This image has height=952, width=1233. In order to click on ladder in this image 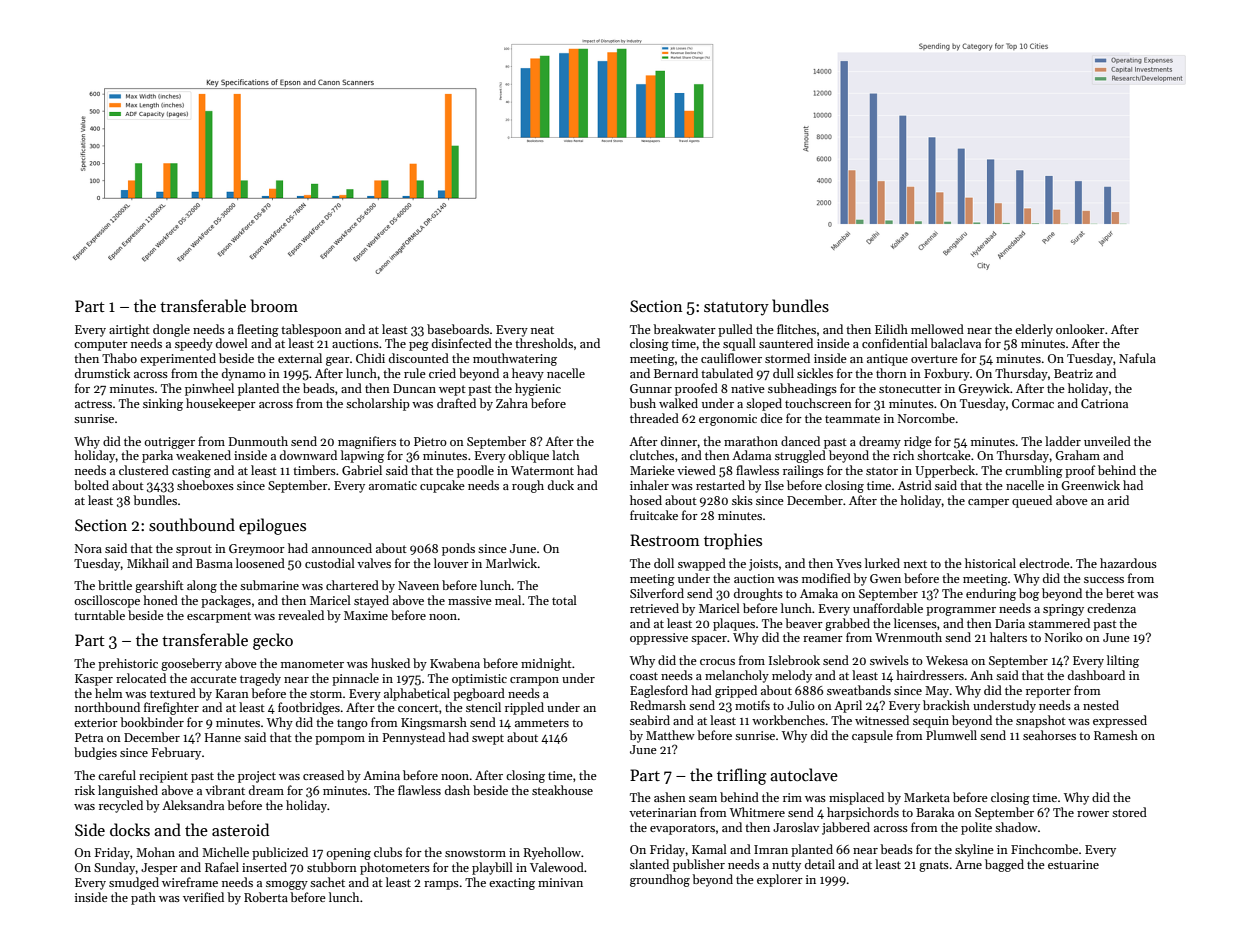, I will do `click(1063, 441)`.
